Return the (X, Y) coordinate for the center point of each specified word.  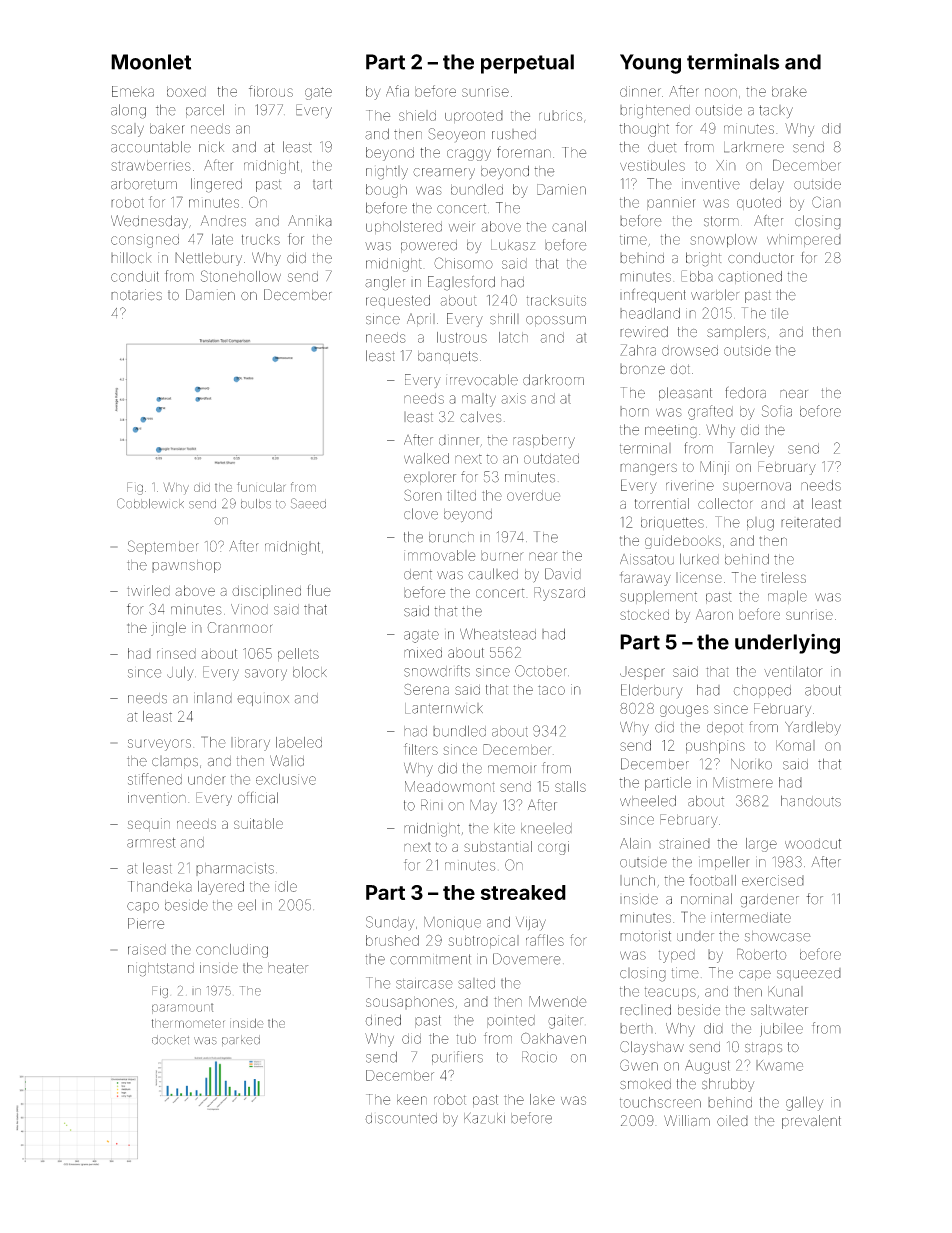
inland (213, 698)
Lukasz (513, 245)
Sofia (777, 411)
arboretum (144, 184)
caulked (493, 574)
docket (170, 1040)
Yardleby (813, 728)
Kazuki (484, 1118)
